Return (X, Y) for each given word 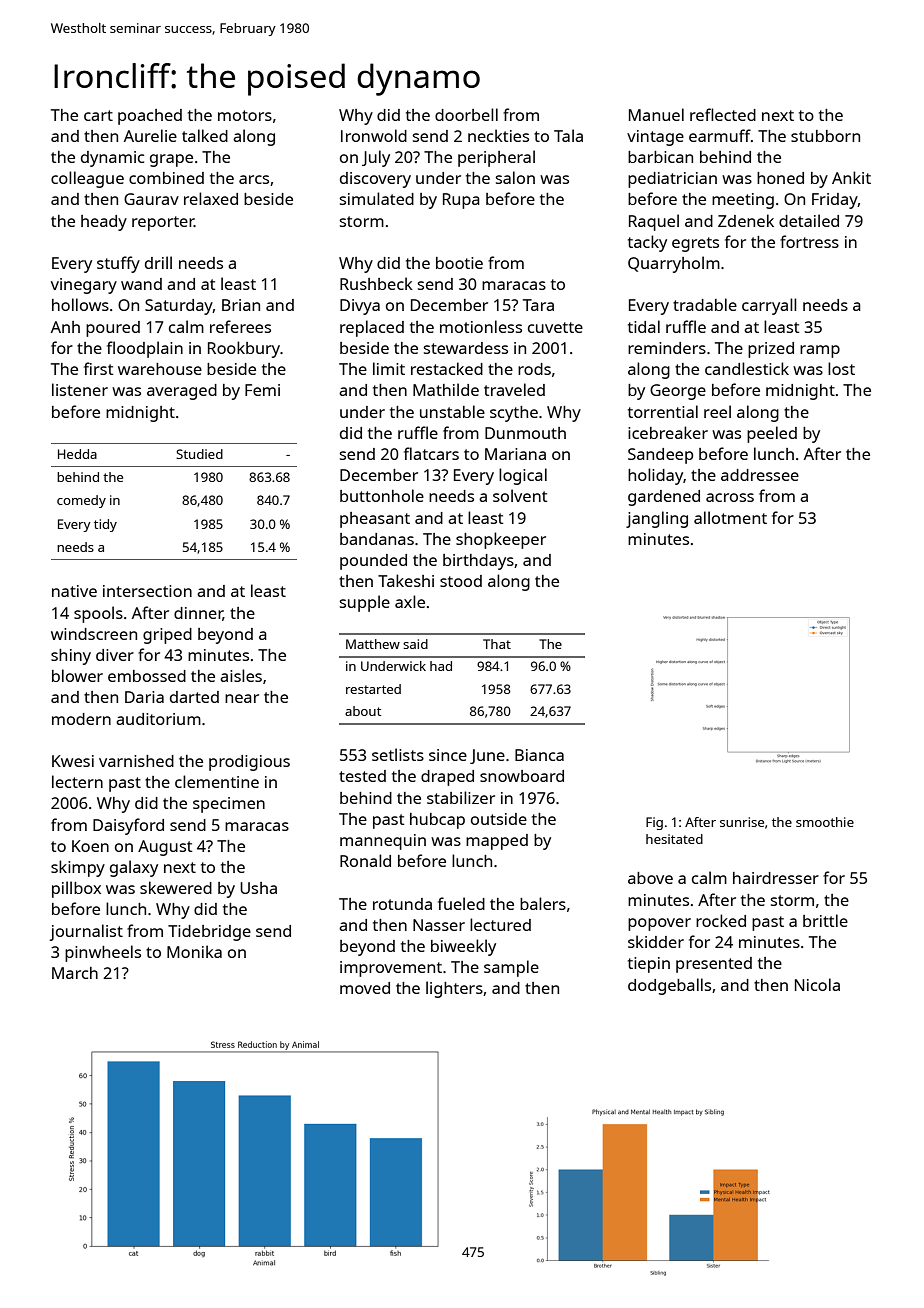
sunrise (742, 822)
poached (150, 117)
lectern (77, 781)
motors (245, 115)
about (363, 711)
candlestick (747, 368)
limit (389, 368)
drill (158, 262)
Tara (538, 305)
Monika (194, 951)
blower (77, 675)
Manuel (656, 114)
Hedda (77, 454)
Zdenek (746, 220)
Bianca (539, 755)
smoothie (825, 822)
